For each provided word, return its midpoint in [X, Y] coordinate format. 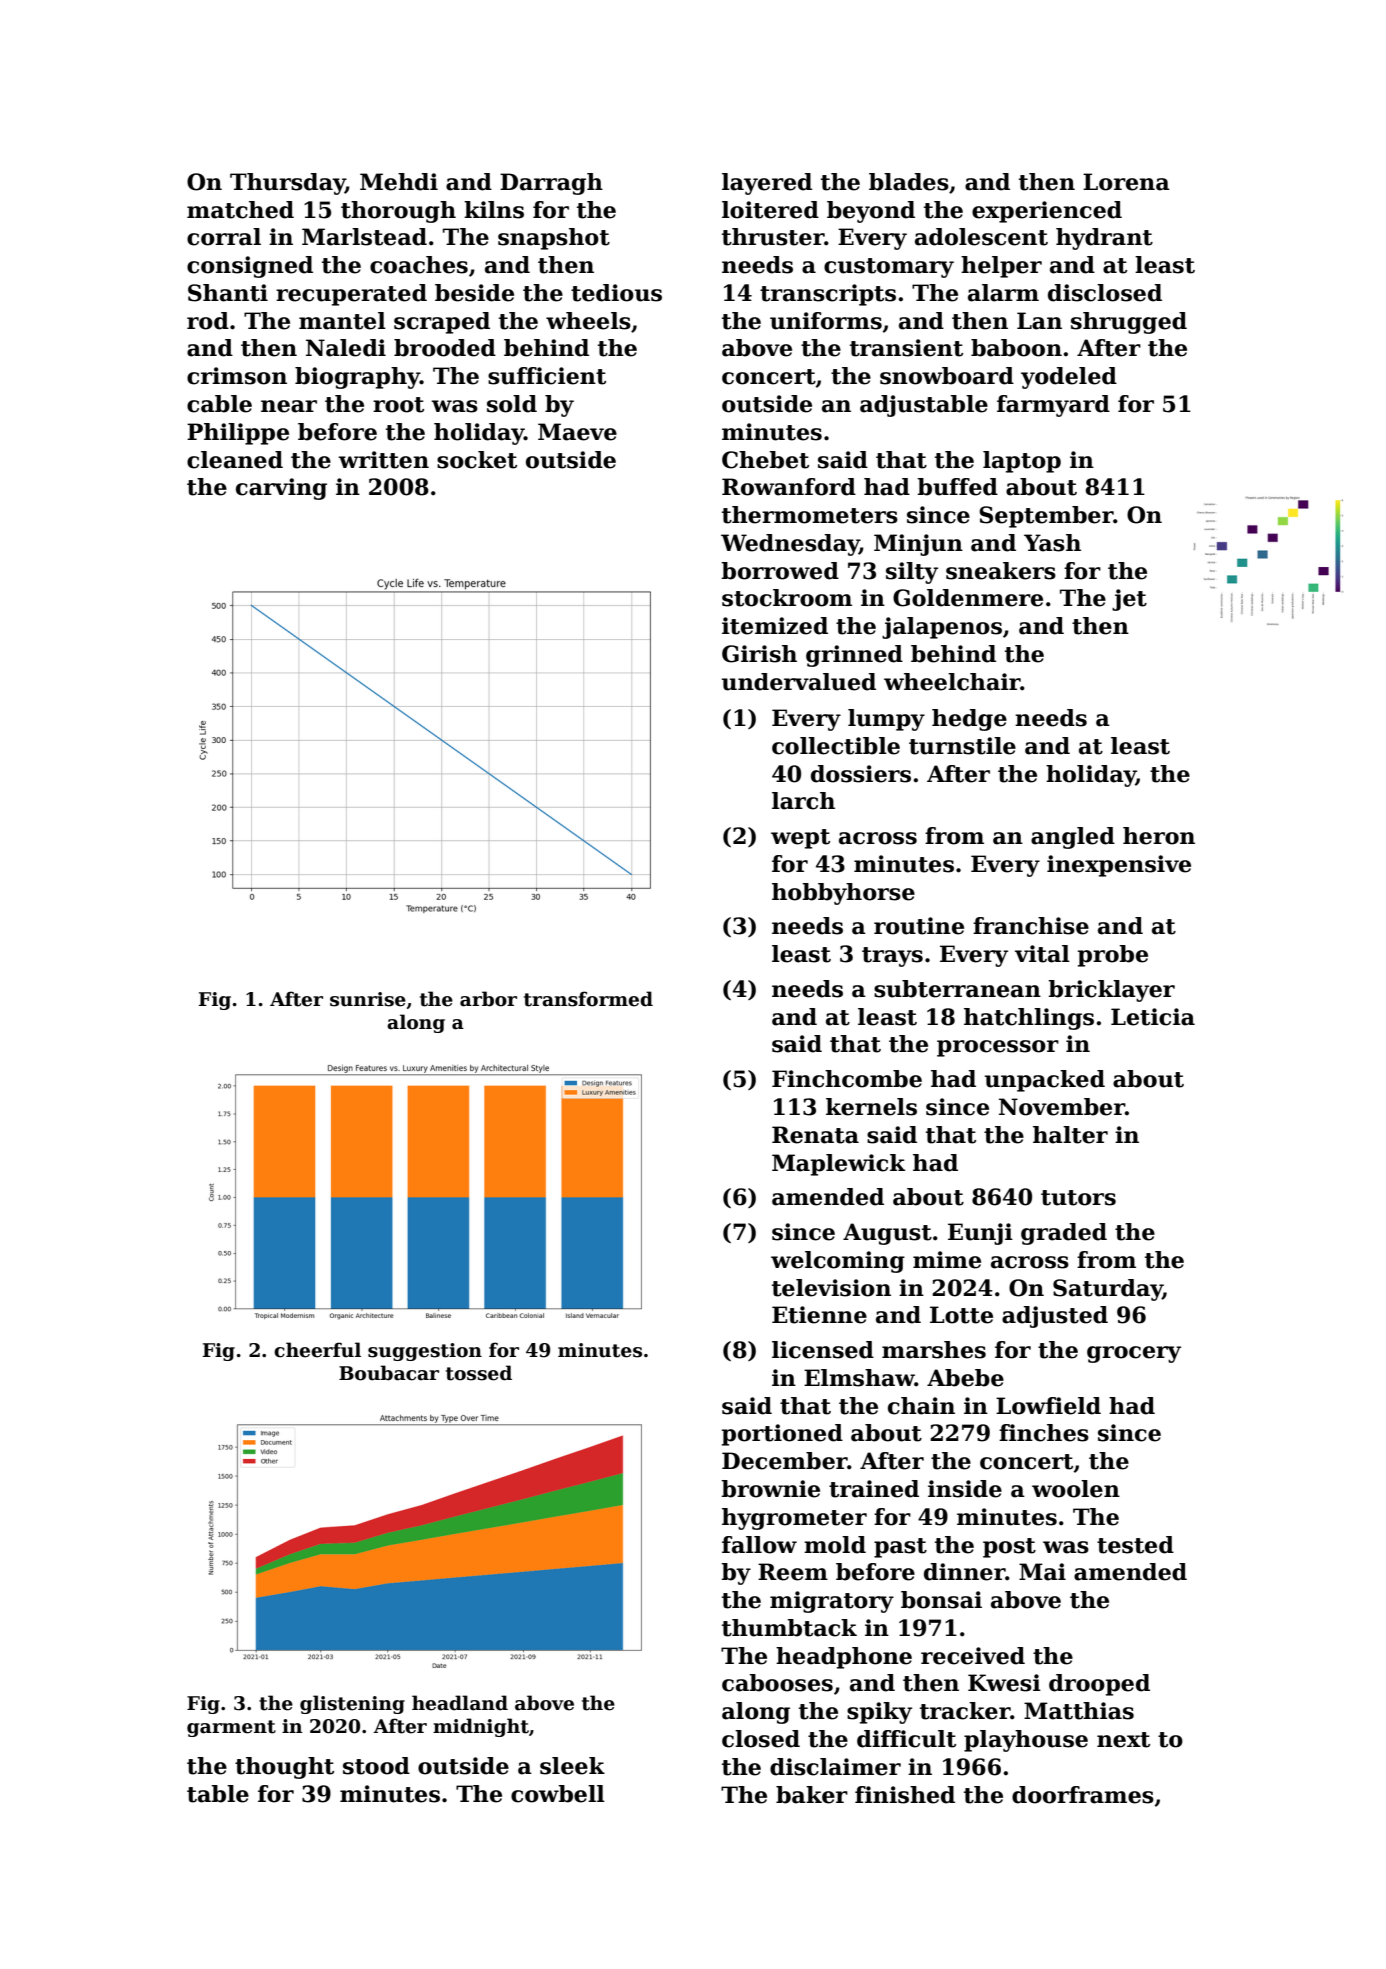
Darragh [551, 184]
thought [284, 1768]
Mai [1042, 1572]
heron [1159, 836]
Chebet [765, 460]
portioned [782, 1435]
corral [224, 237]
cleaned [235, 460]
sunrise [368, 999]
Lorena [1126, 182]
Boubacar [389, 1373]
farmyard [1053, 406]
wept [800, 839]
